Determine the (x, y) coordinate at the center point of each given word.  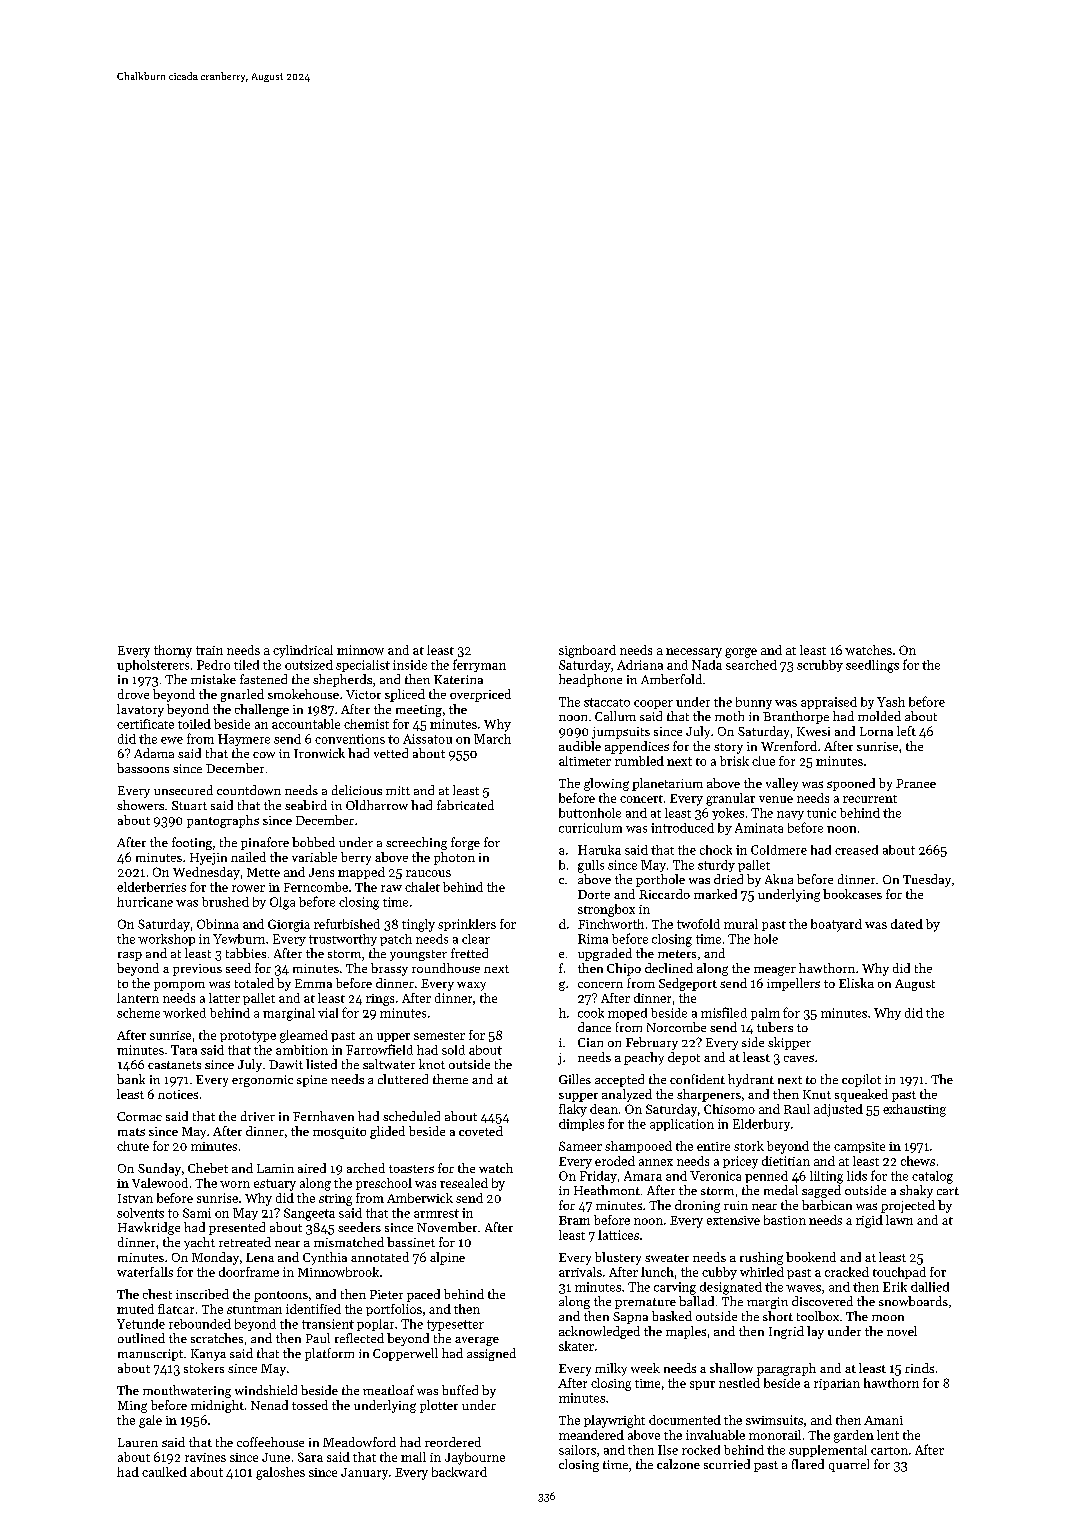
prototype (248, 1037)
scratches (217, 1338)
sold (453, 1050)
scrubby (820, 666)
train (209, 650)
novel (902, 1331)
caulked (164, 1472)
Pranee (916, 783)
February (652, 1043)
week (645, 1368)
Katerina (458, 679)
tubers (775, 1027)
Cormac (139, 1116)
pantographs (223, 821)
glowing (606, 784)
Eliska (856, 983)
